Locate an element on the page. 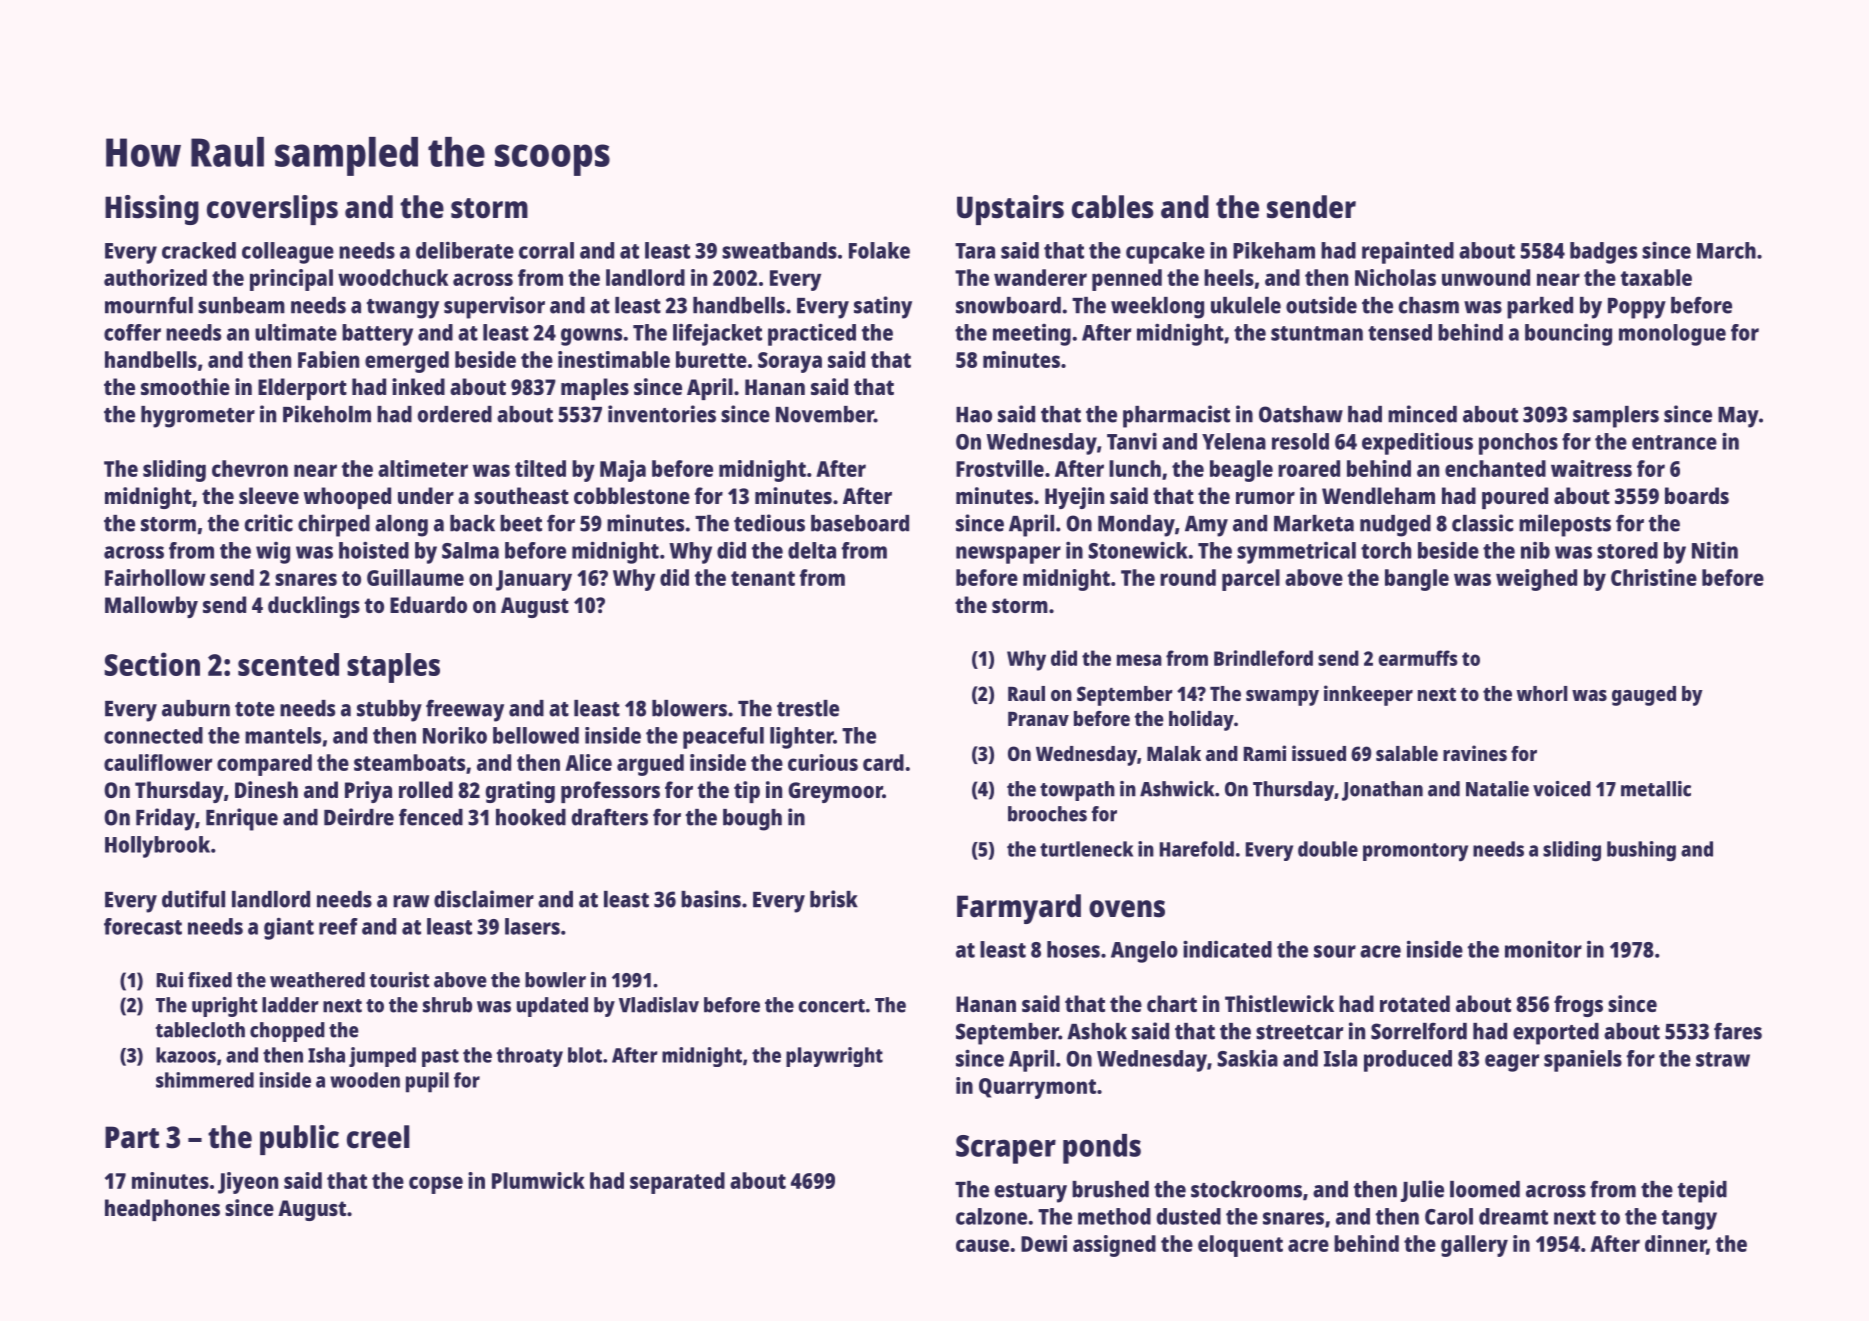 Image resolution: width=1869 pixels, height=1321 pixels. meeting is located at coordinates (1032, 335).
